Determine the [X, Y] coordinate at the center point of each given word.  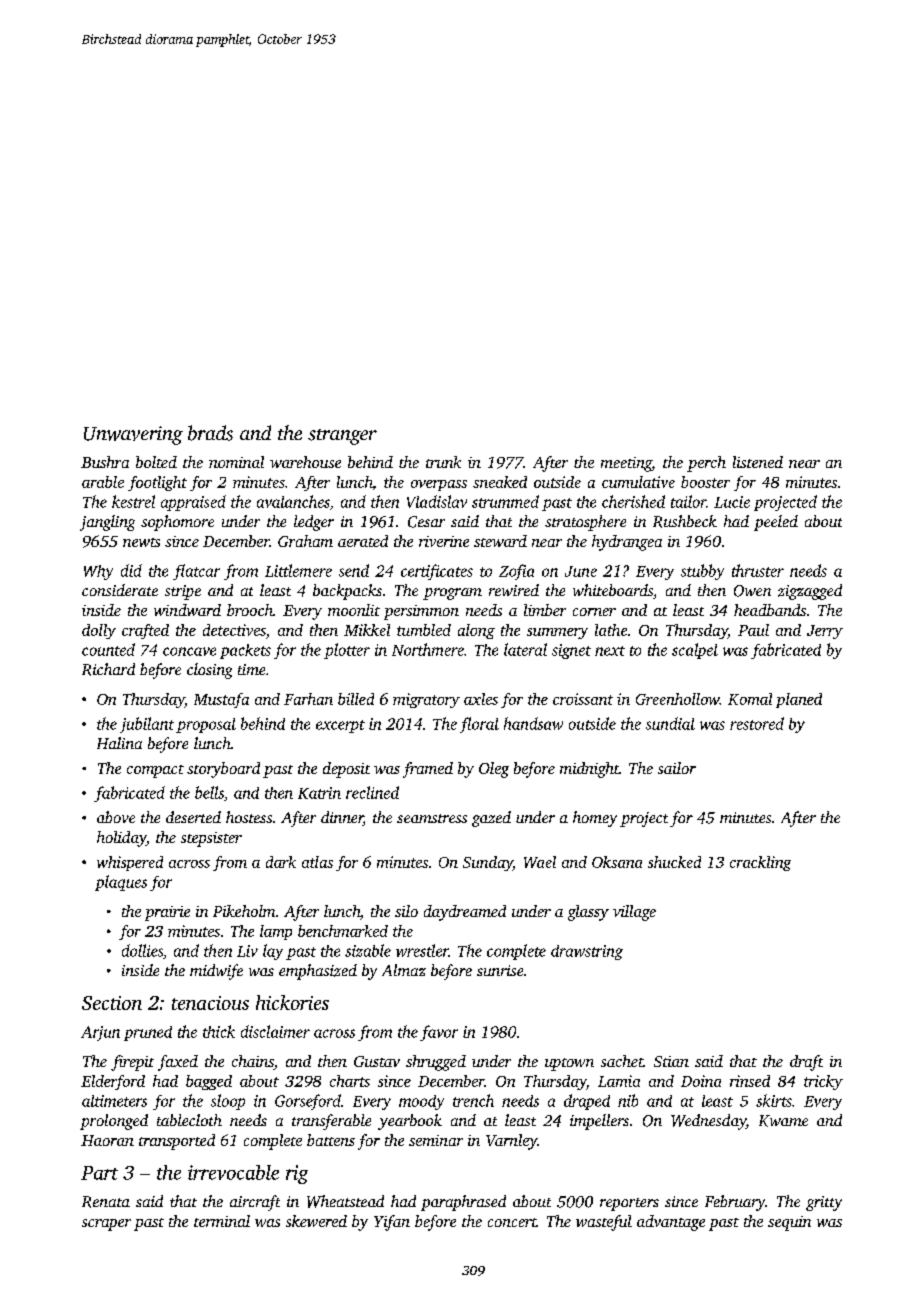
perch [706, 464]
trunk [443, 462]
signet [571, 651]
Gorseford [308, 1102]
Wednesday [708, 1122]
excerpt [340, 726]
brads [210, 433]
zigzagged [810, 592]
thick [219, 1031]
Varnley [511, 1142]
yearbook [410, 1122]
